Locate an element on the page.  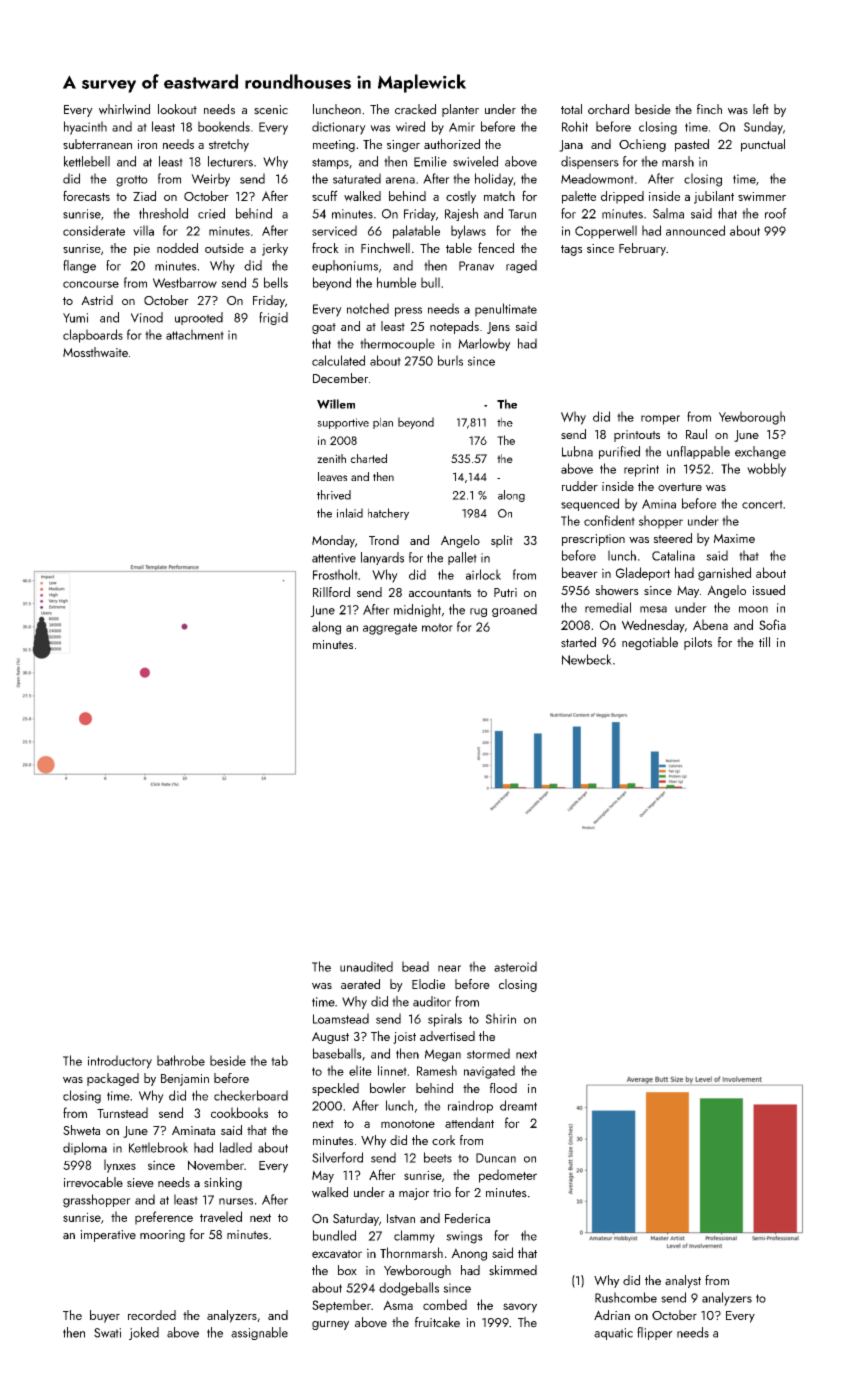
Copperwell is located at coordinates (606, 232).
